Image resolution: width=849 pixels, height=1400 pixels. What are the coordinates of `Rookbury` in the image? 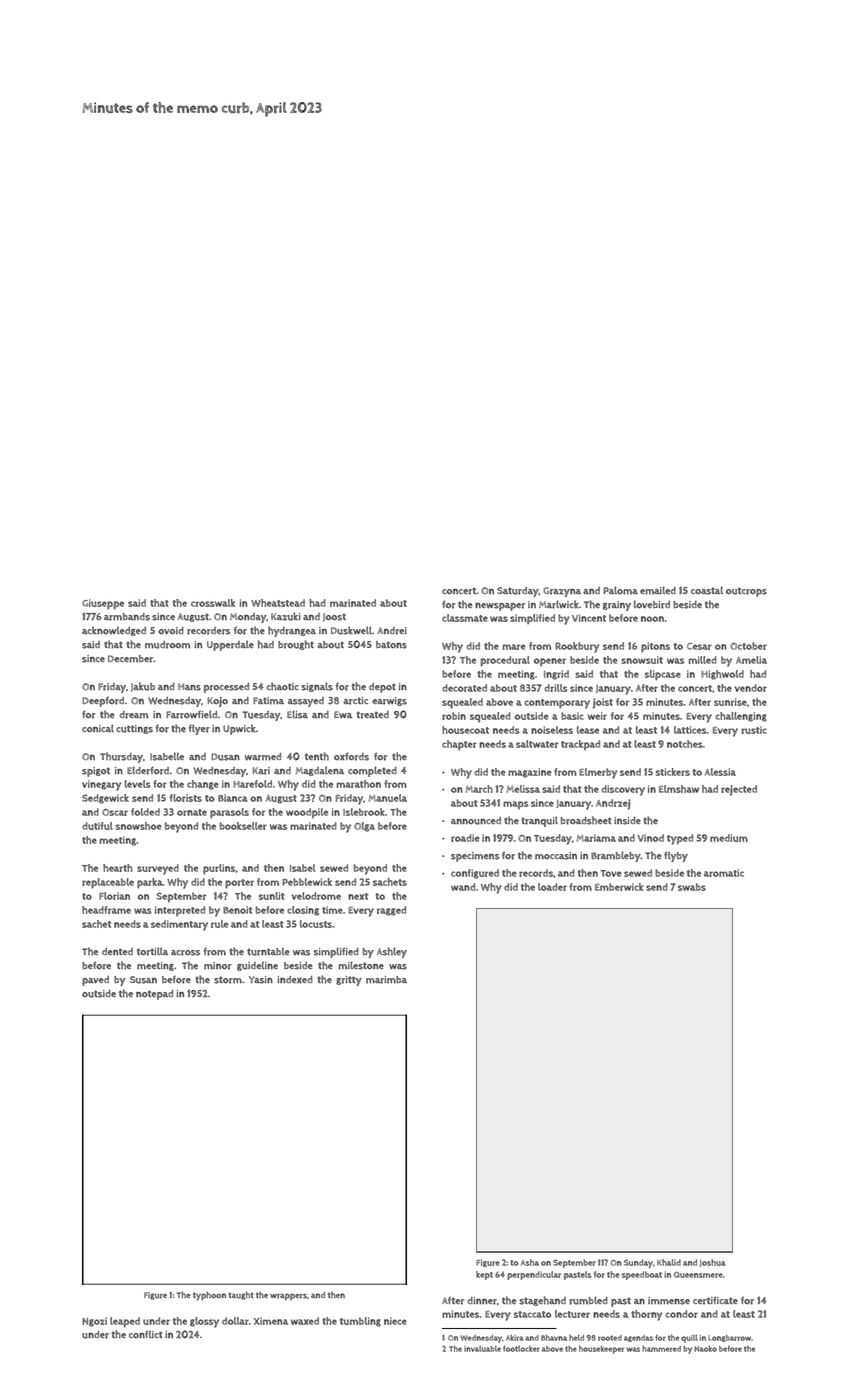 It's located at (577, 647).
